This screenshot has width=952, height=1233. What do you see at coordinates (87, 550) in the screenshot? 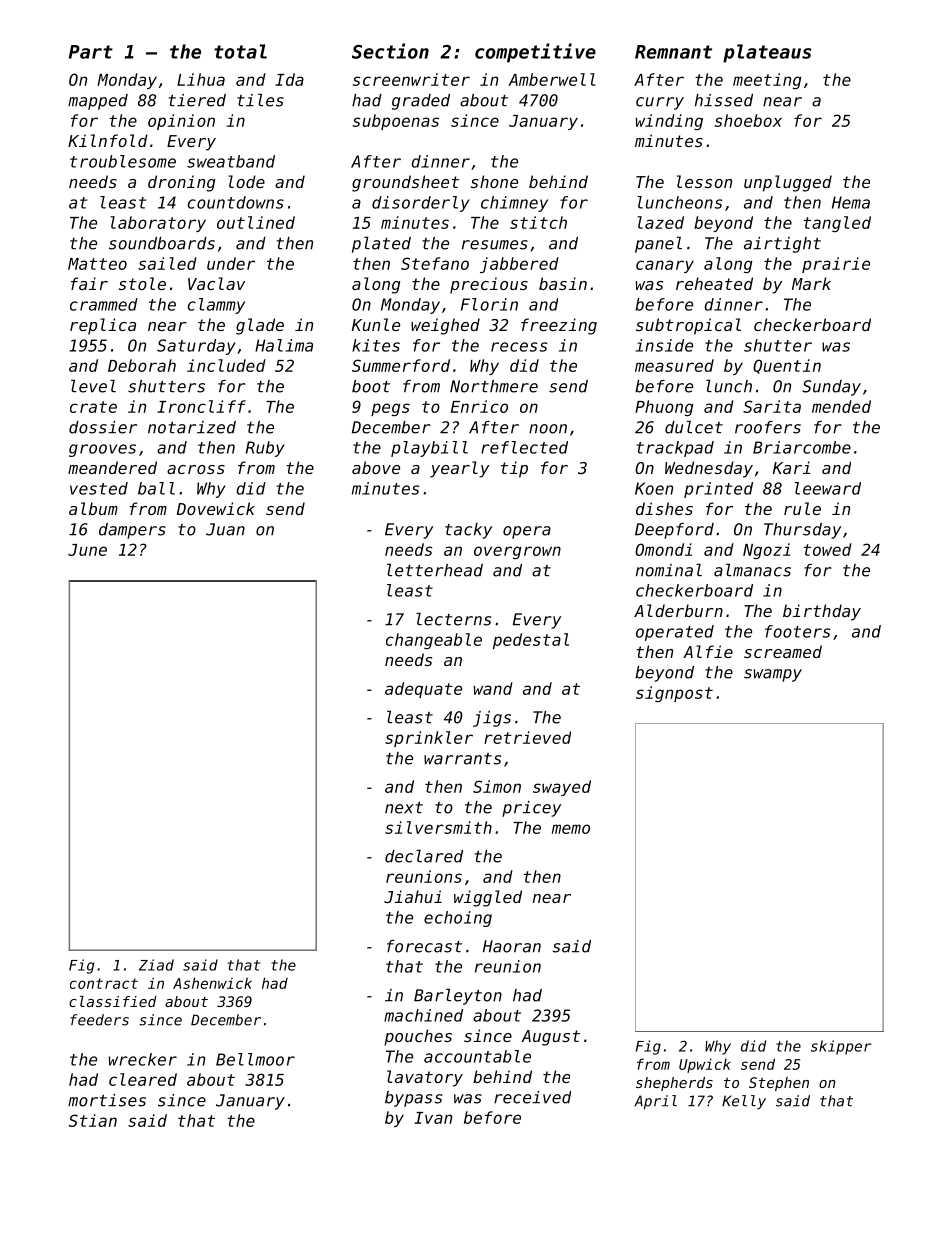
I see `June` at bounding box center [87, 550].
